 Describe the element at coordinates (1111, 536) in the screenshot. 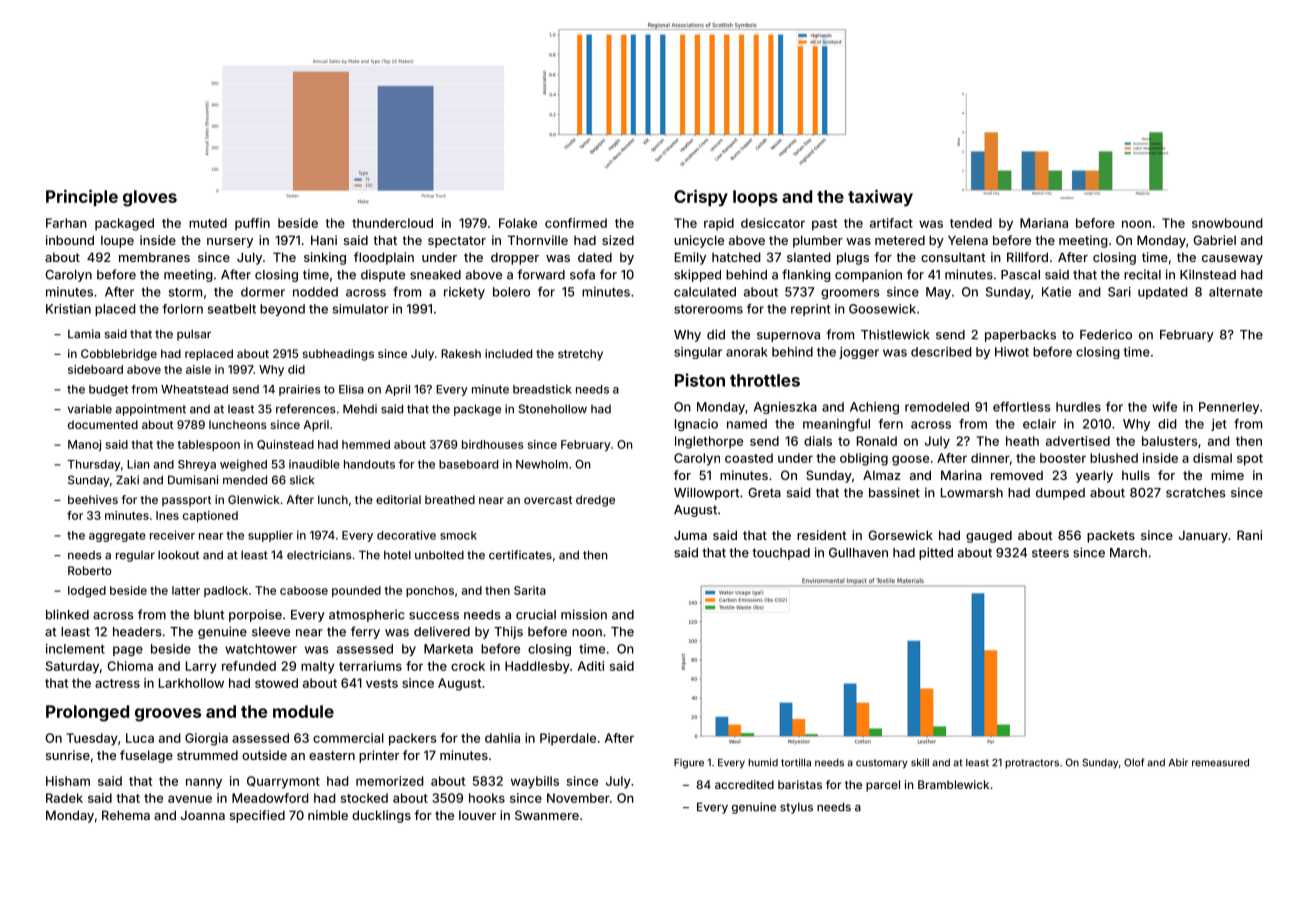

I see `packets` at that location.
